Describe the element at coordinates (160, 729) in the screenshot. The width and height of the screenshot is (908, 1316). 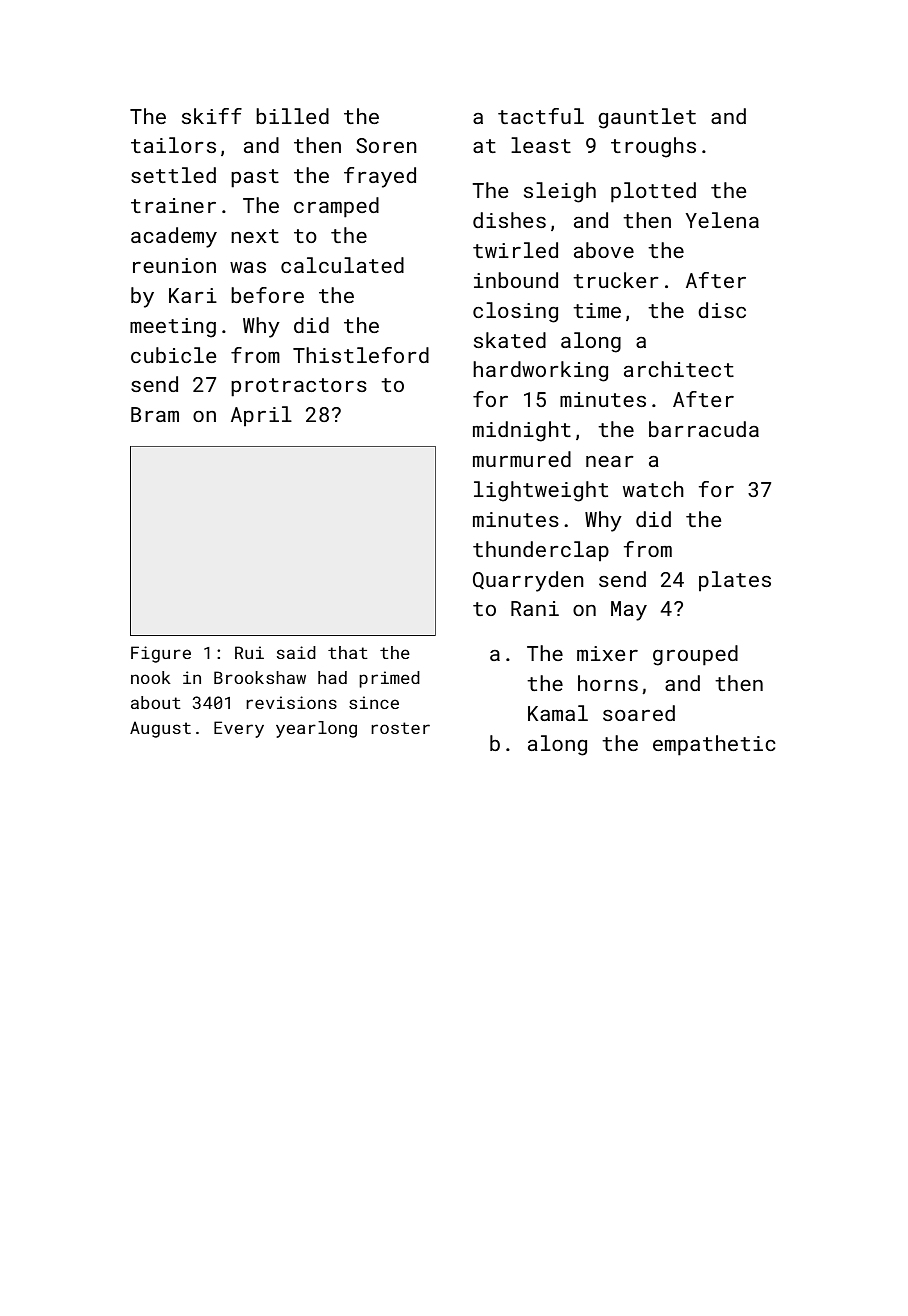
I see `August` at that location.
